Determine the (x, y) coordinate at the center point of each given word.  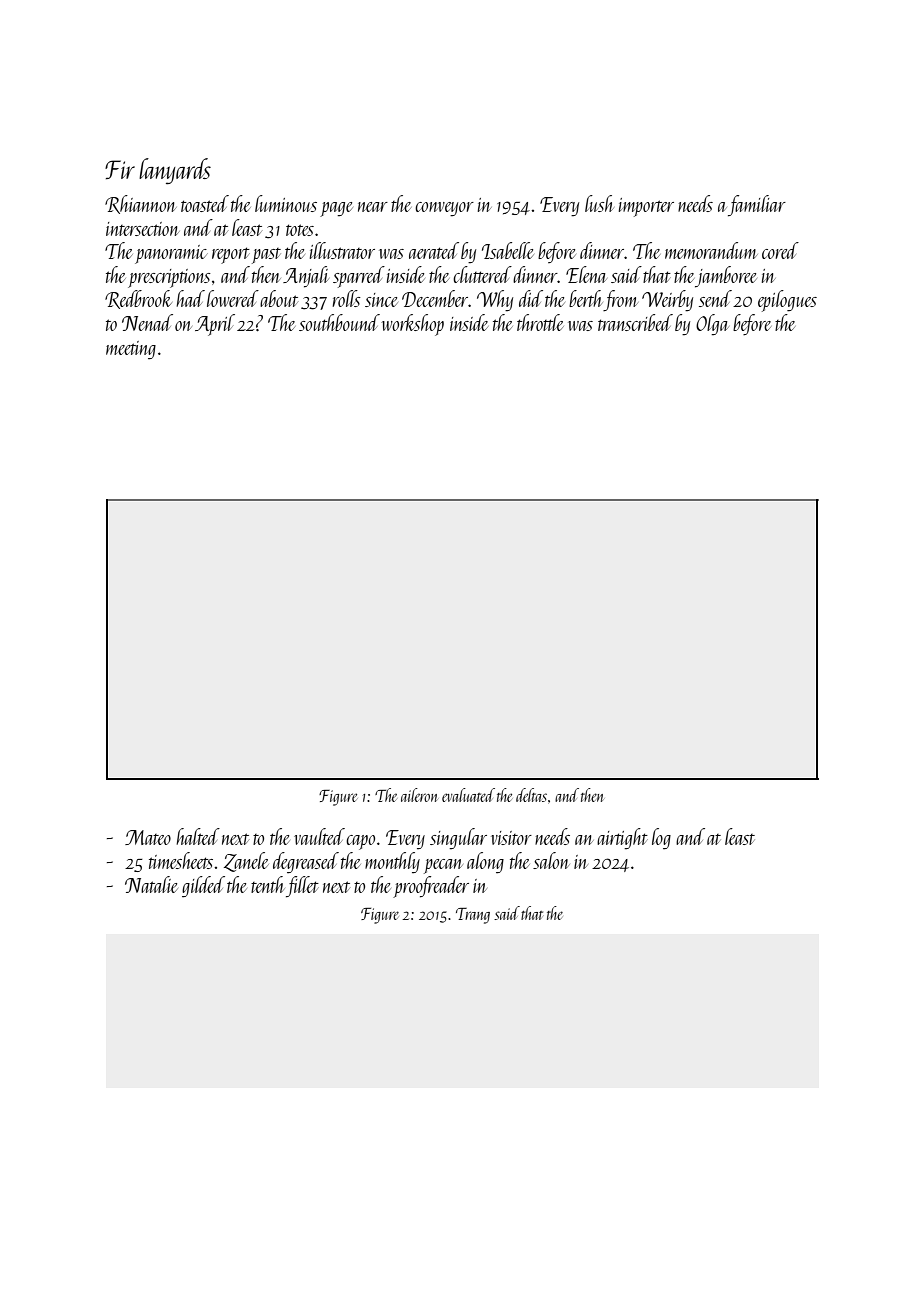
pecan (443, 866)
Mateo (148, 837)
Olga (712, 325)
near (373, 207)
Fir (120, 169)
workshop (412, 325)
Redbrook (138, 299)
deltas (531, 795)
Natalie (151, 884)
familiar (757, 206)
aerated (434, 250)
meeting (131, 350)
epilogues (787, 301)
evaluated (468, 795)
